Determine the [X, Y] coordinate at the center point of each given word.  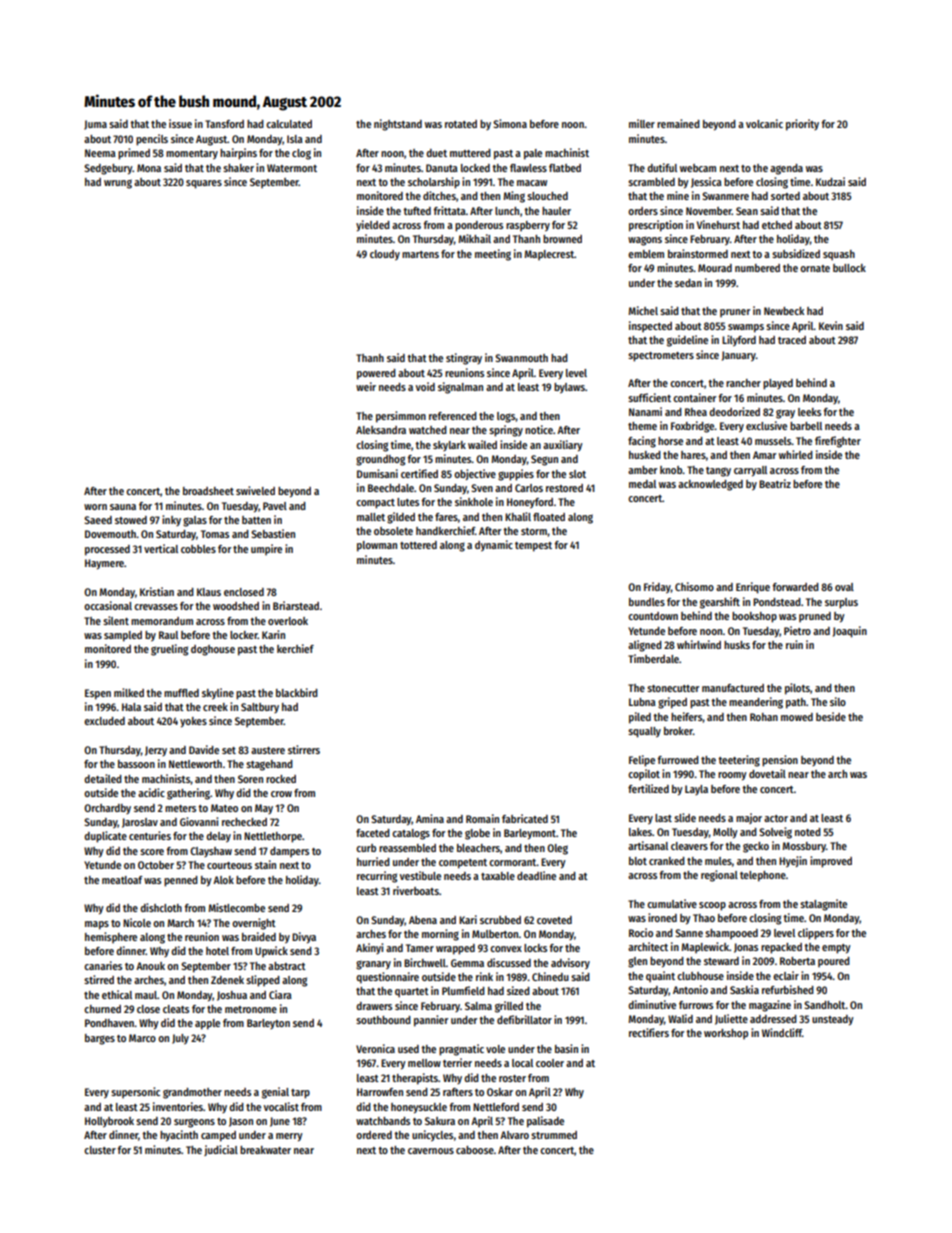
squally [644, 732]
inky [171, 520]
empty [836, 949]
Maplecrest [549, 255]
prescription [656, 226]
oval [844, 587]
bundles [647, 602]
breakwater [265, 1150]
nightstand [398, 125]
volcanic [764, 123]
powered [376, 374]
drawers [374, 1006]
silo [838, 701]
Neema [100, 153]
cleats [176, 1009]
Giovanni [199, 821]
